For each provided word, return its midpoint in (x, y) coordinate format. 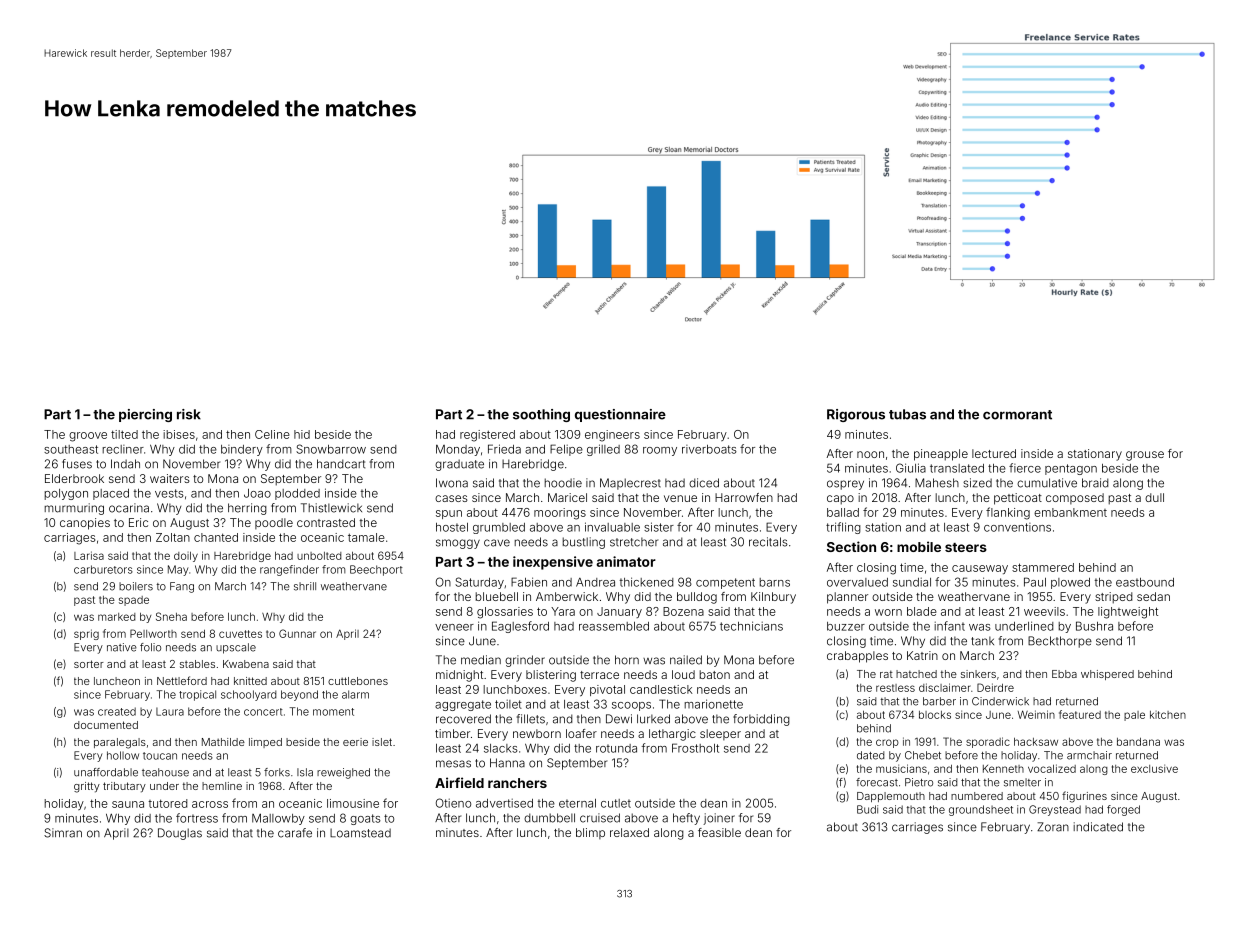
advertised (504, 803)
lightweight (1128, 613)
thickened (647, 582)
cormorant (1017, 415)
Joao (257, 493)
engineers (612, 436)
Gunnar (297, 633)
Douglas (180, 834)
